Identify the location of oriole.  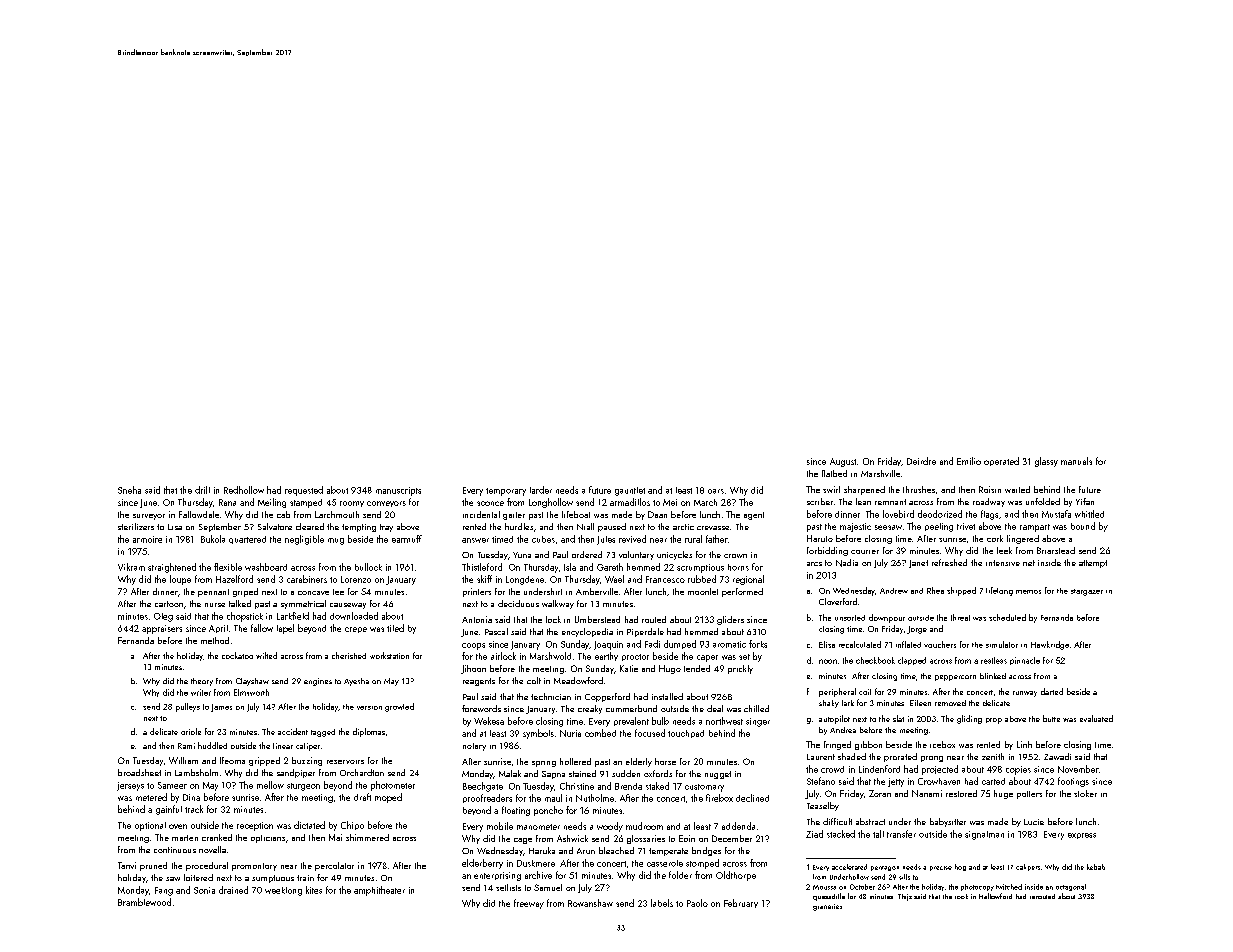
(191, 731).
